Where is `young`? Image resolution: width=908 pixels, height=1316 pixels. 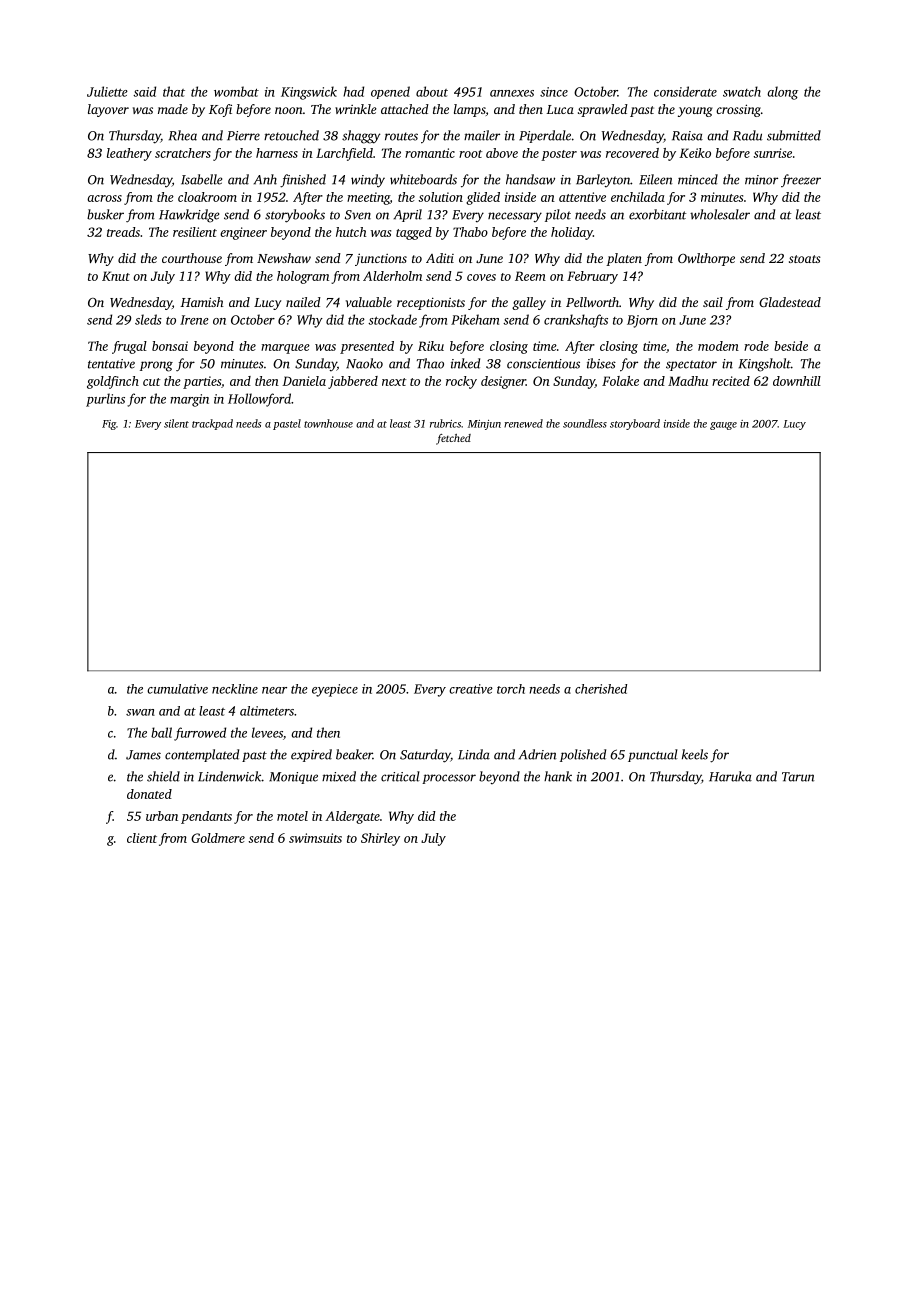
young is located at coordinates (695, 112).
